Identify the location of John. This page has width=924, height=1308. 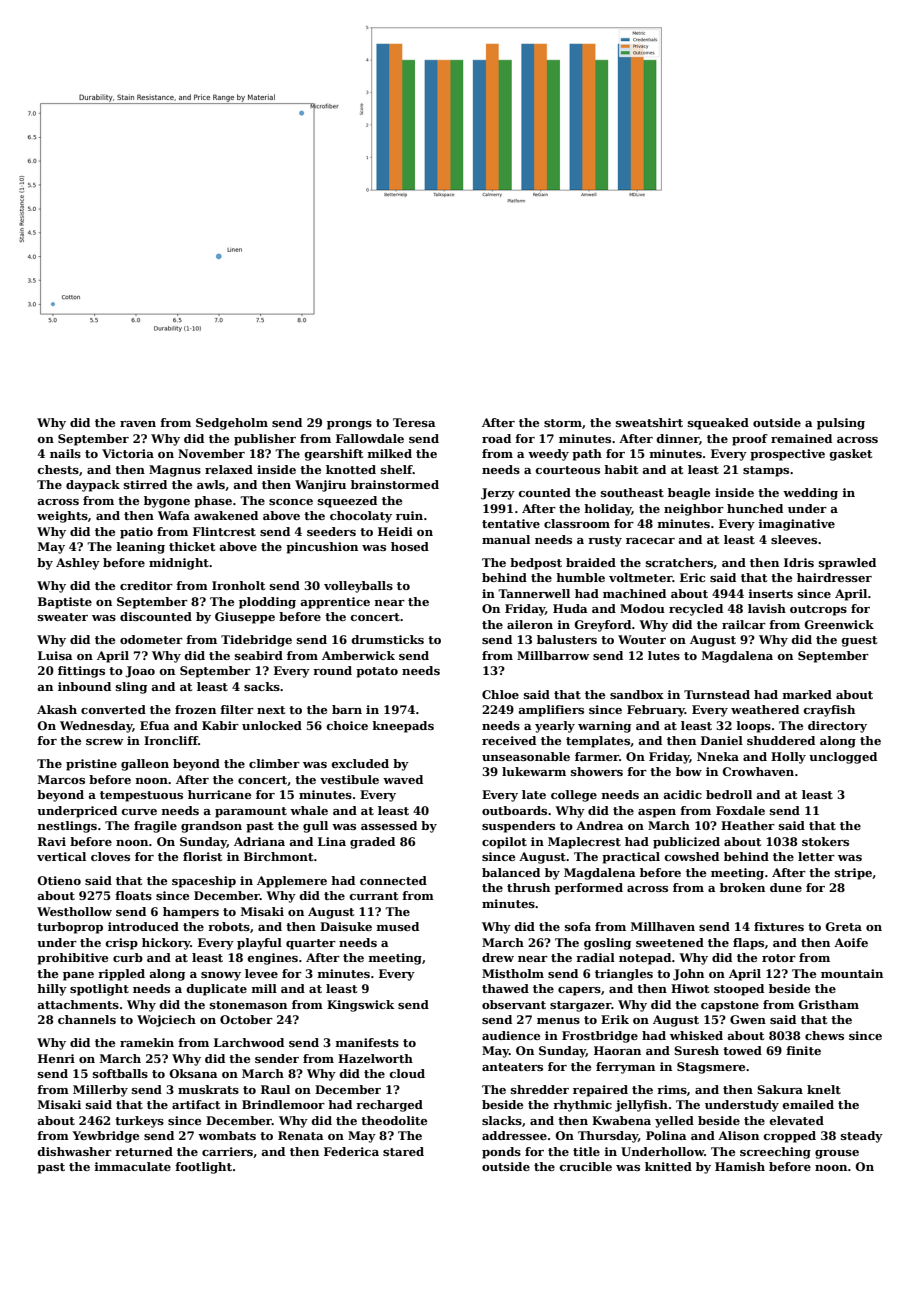
(688, 975).
